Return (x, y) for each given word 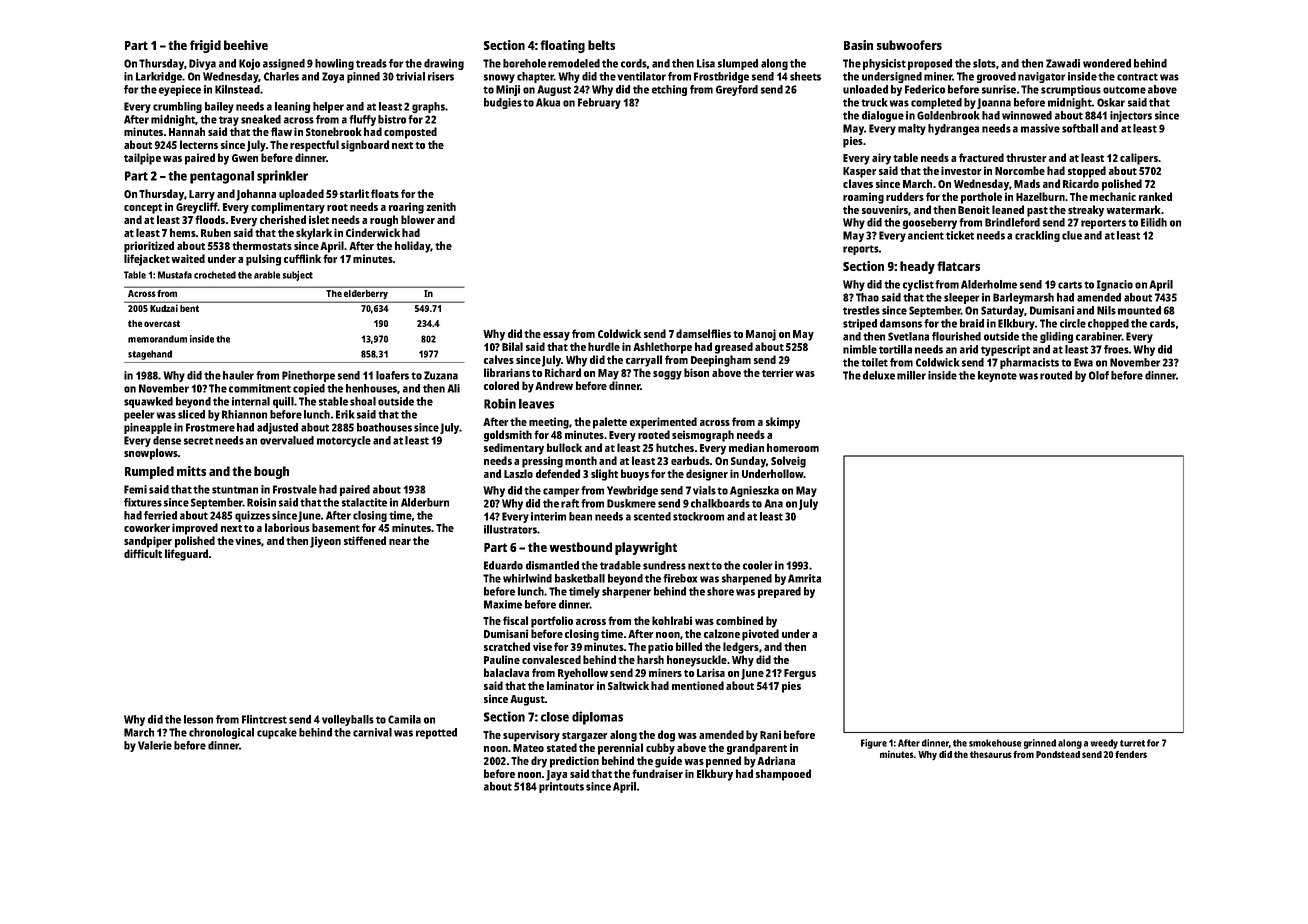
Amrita (804, 578)
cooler (757, 565)
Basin (858, 45)
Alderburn (425, 502)
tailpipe (142, 159)
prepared (779, 592)
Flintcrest (264, 719)
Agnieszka (754, 491)
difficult (143, 553)
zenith (441, 206)
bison (696, 372)
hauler (238, 375)
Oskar (1111, 102)
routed (1056, 375)
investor (961, 170)
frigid (205, 46)
